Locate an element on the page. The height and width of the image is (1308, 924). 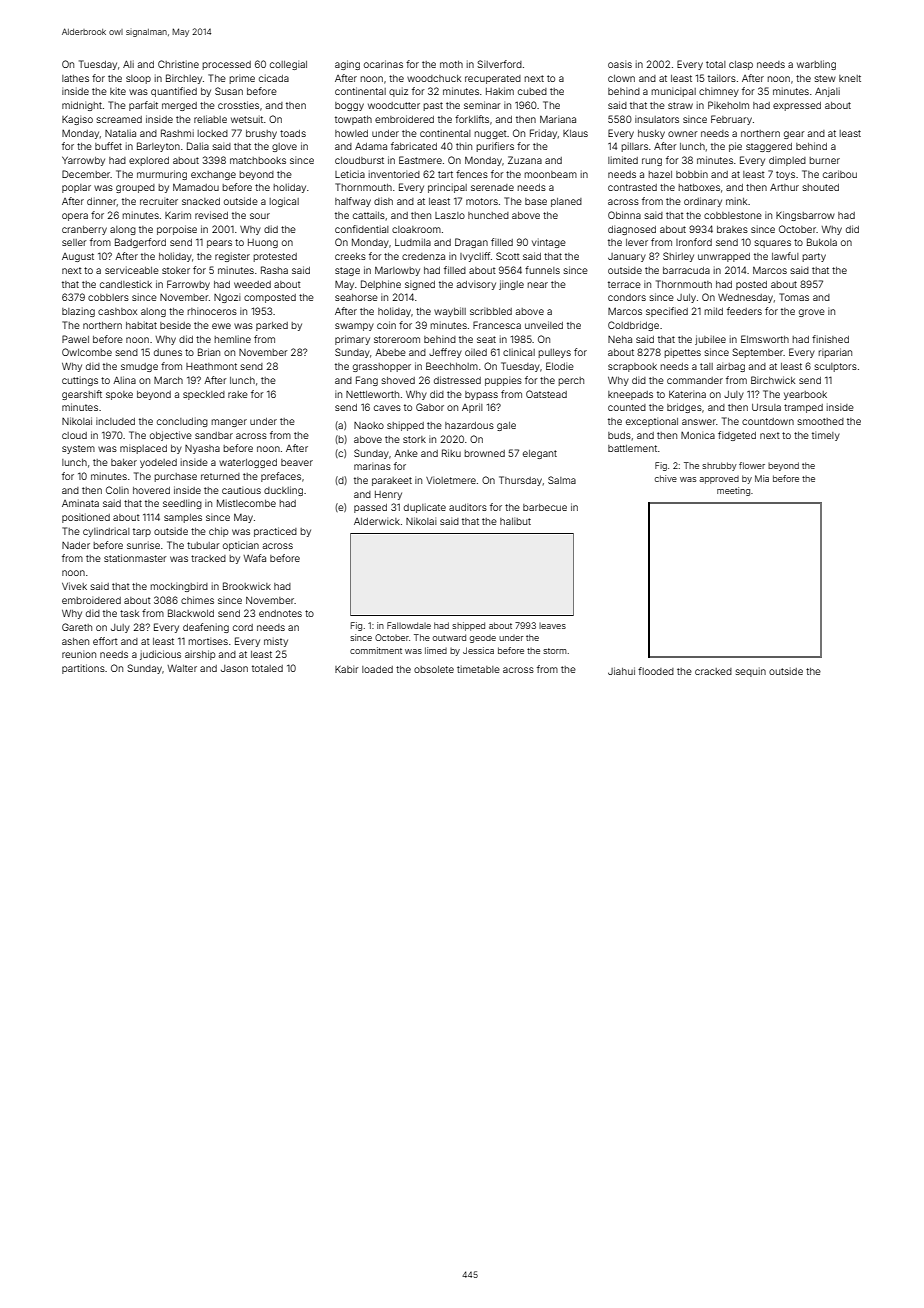
clasp is located at coordinates (741, 65).
